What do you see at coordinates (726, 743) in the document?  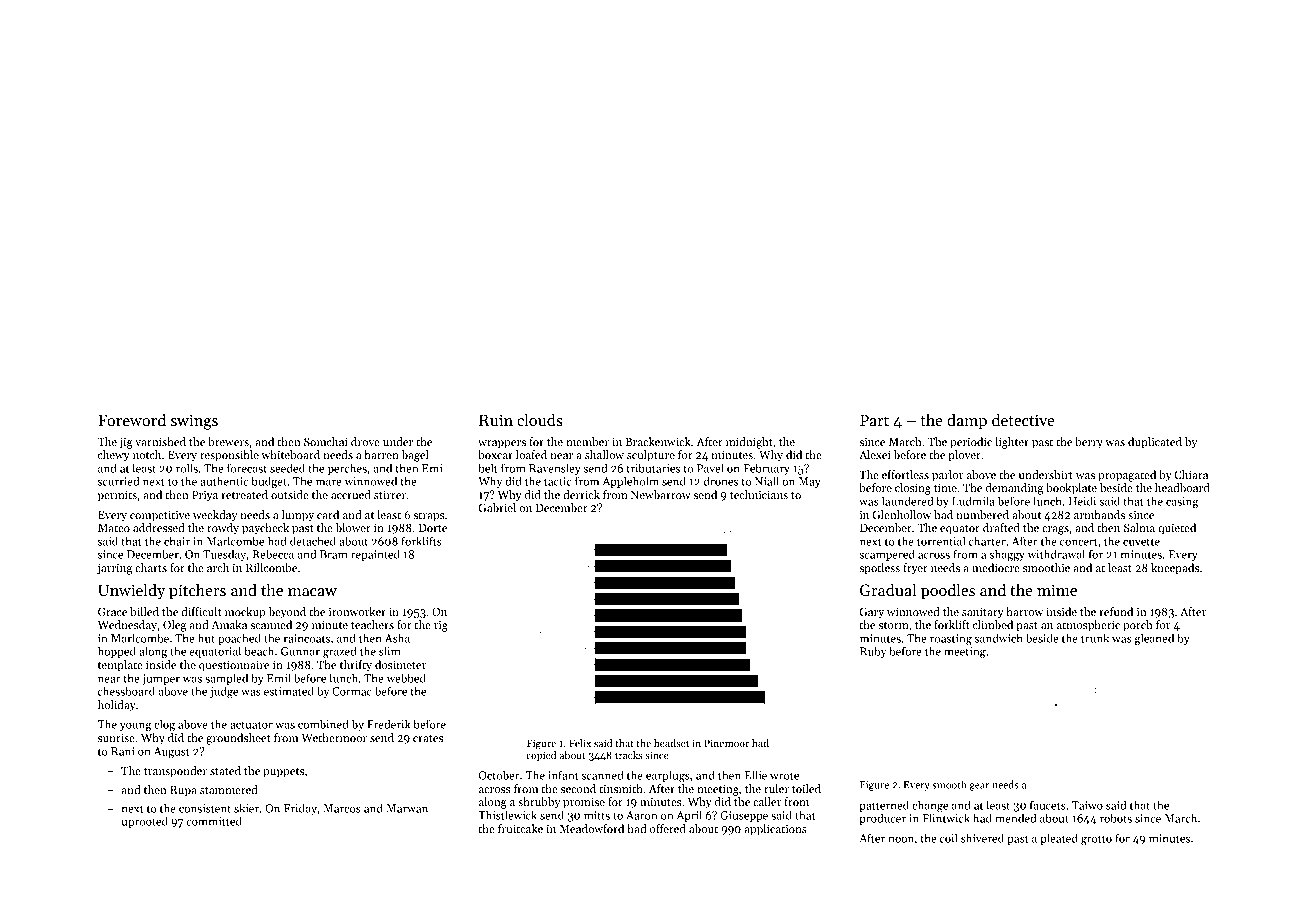 I see `Pinemoor` at bounding box center [726, 743].
